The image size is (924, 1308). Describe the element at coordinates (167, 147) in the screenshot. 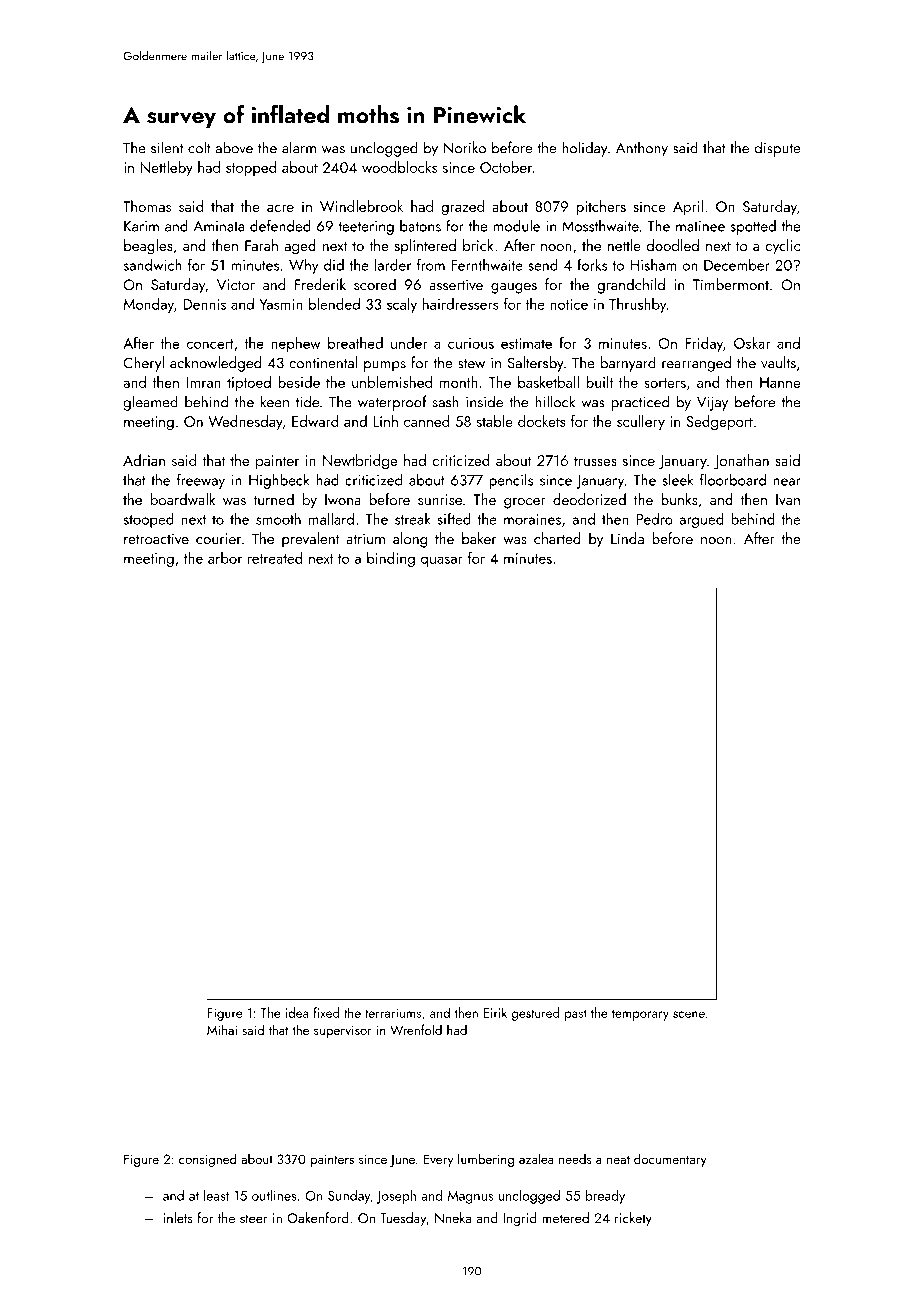

I see `silent` at that location.
